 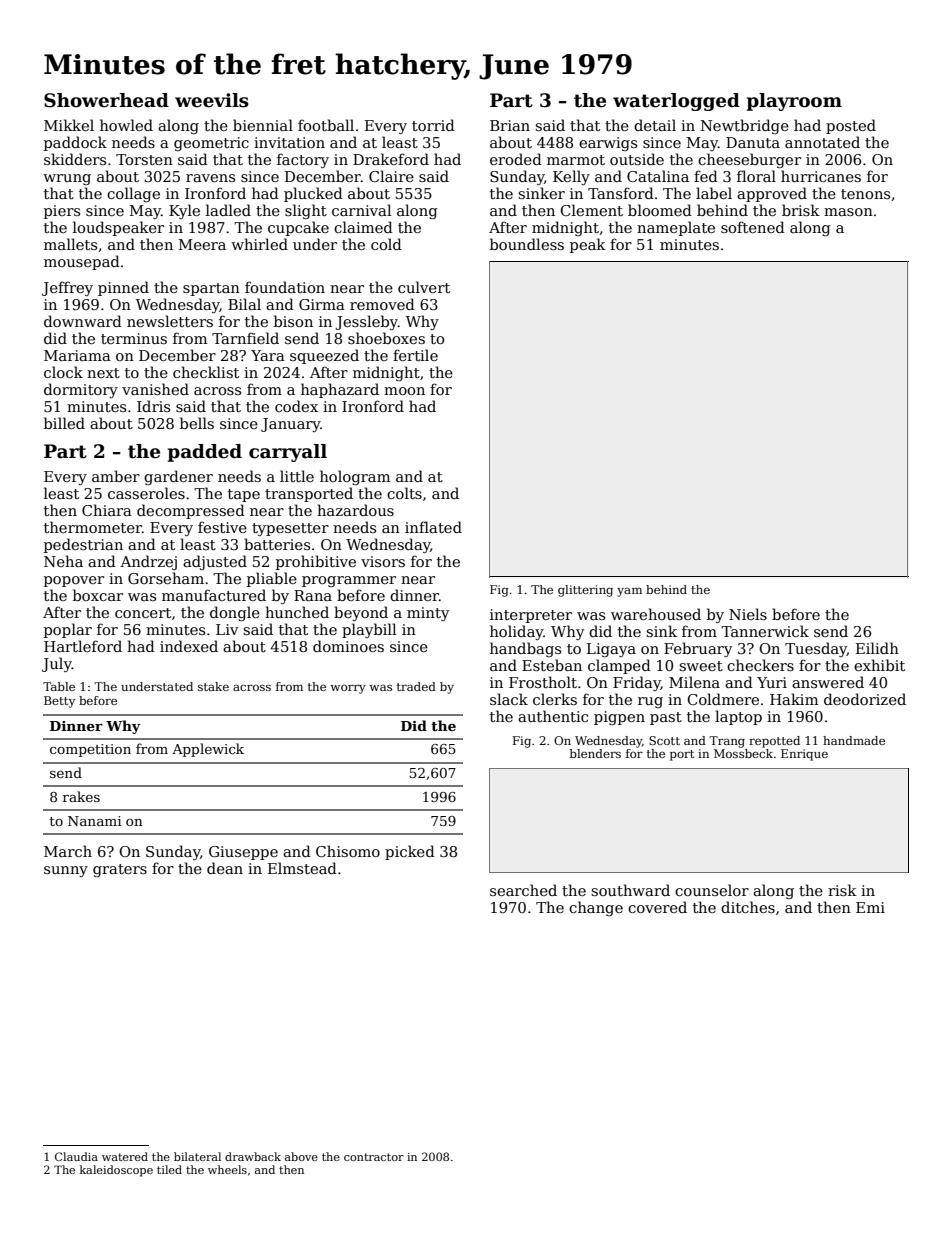 What do you see at coordinates (822, 142) in the page?
I see `annotated` at bounding box center [822, 142].
